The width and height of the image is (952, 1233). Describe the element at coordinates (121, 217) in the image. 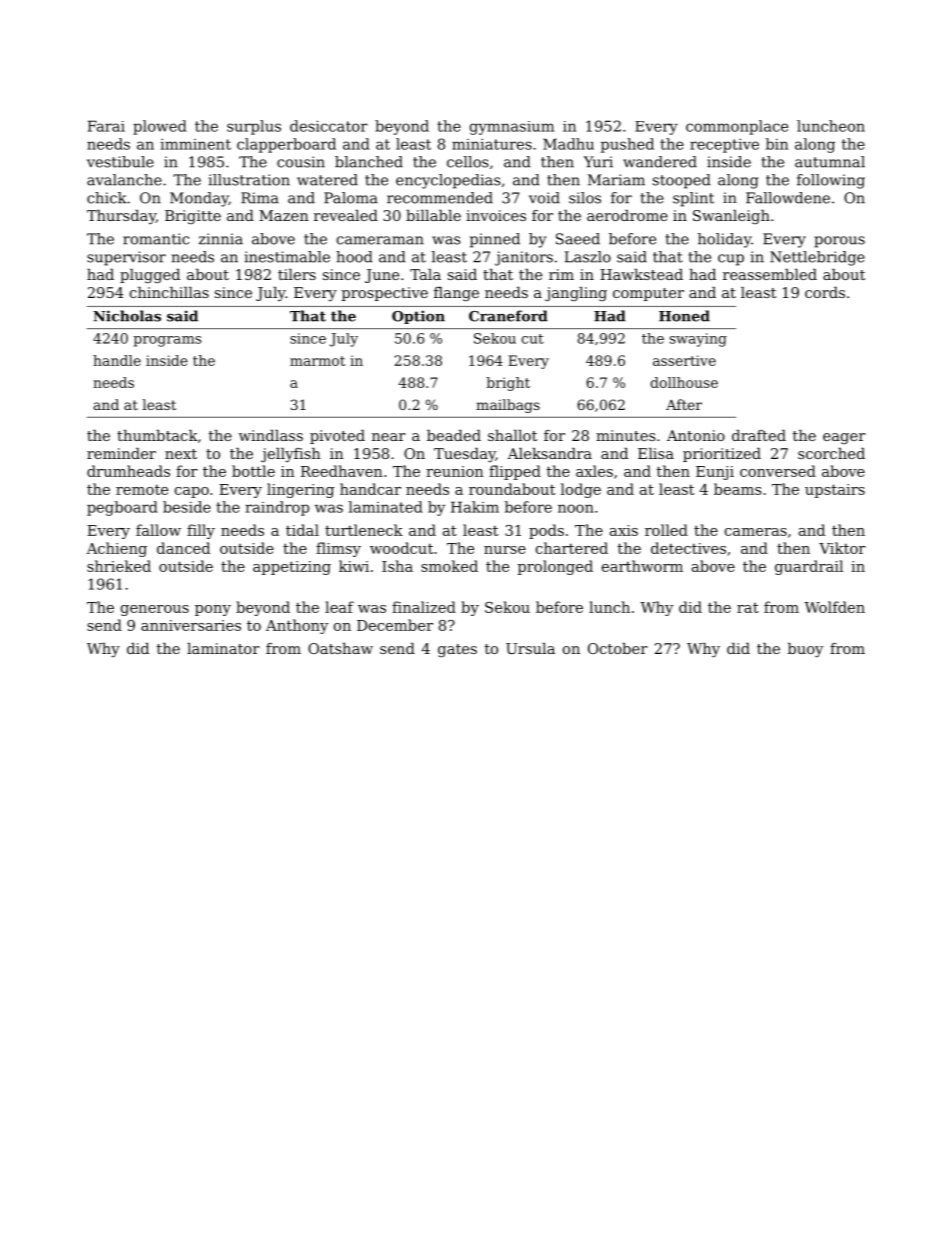

I see `Thursday` at that location.
